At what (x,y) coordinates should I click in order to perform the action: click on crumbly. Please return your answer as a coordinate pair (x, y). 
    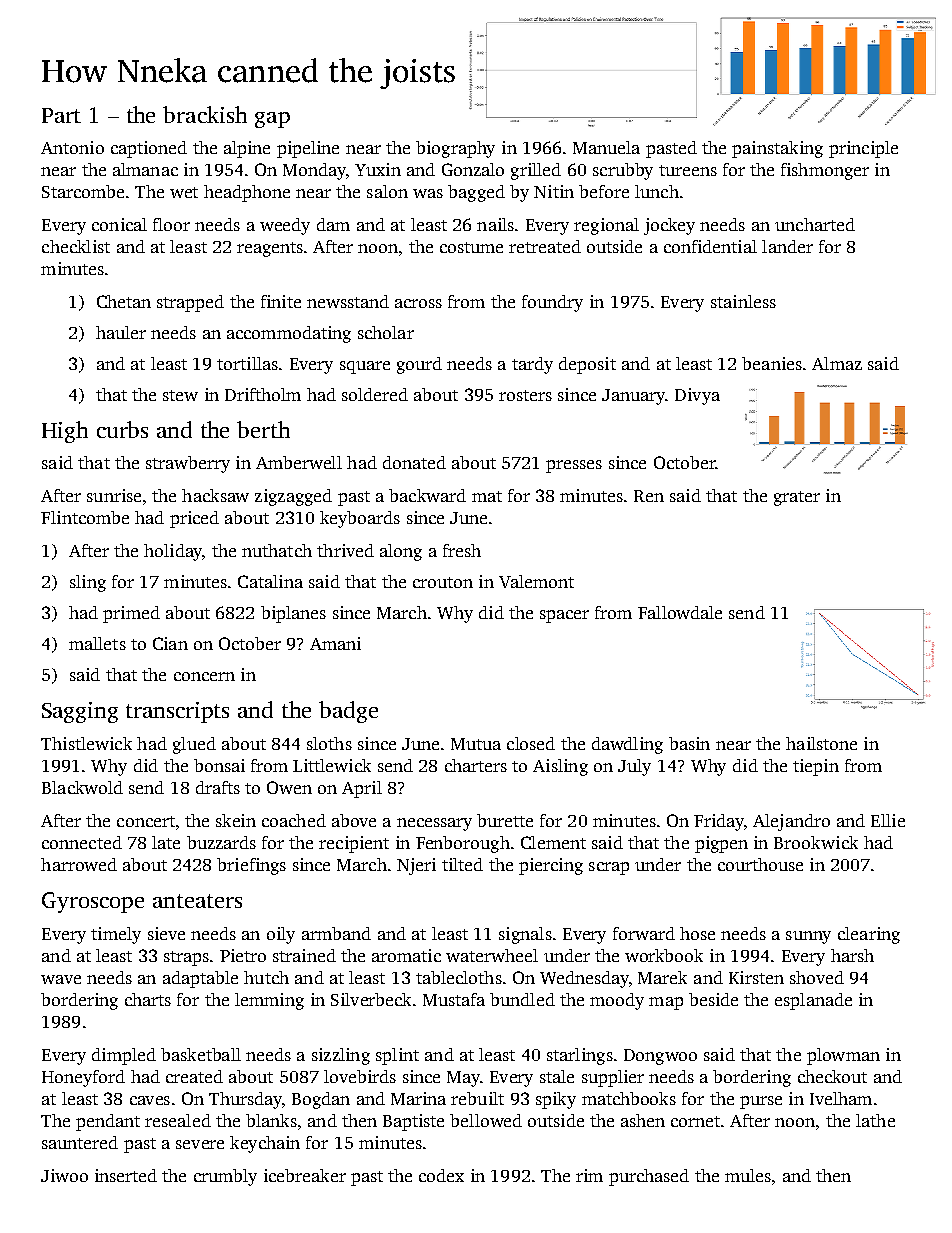
    Looking at the image, I should click on (225, 1177).
